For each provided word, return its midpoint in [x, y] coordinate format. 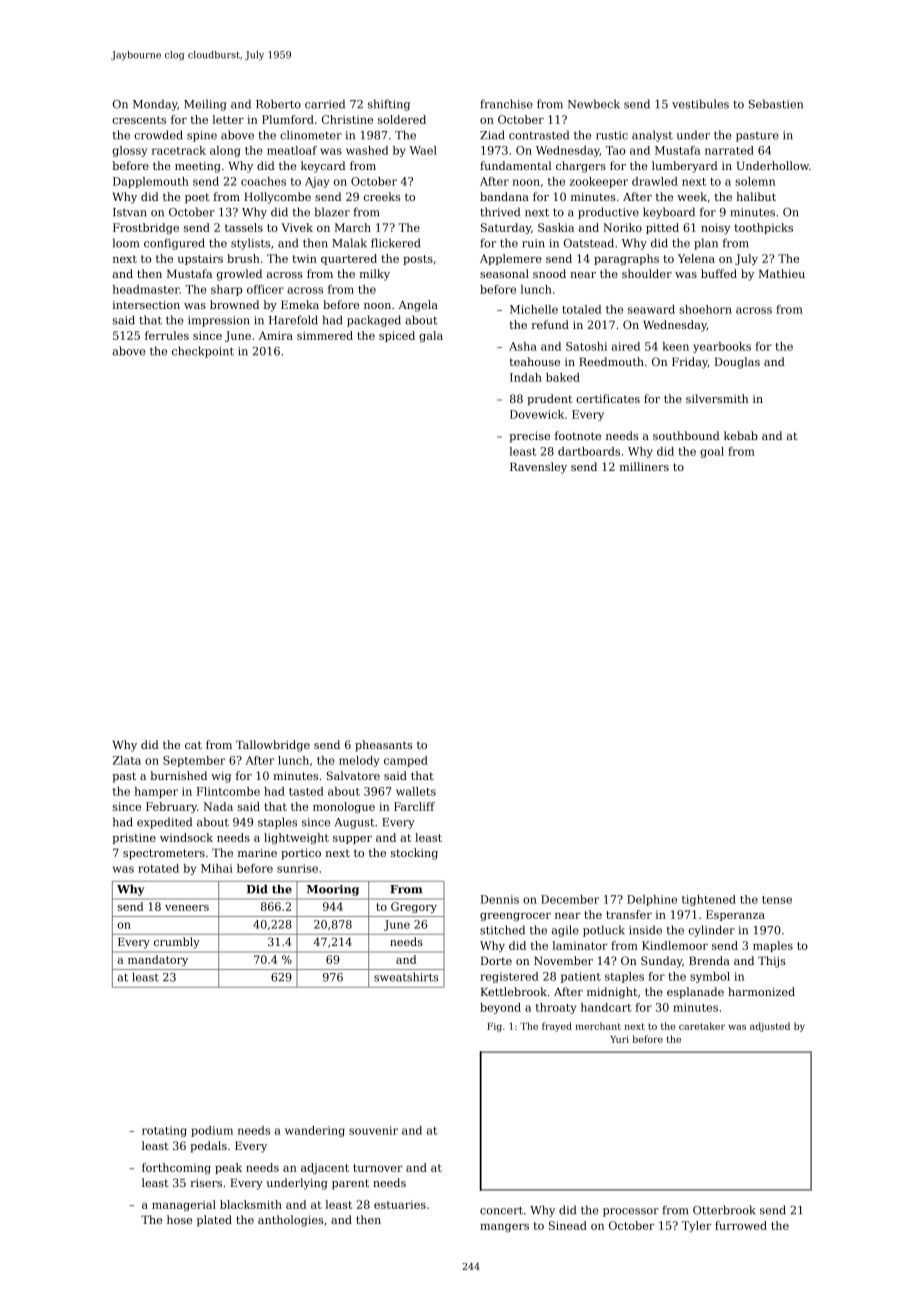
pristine [134, 838]
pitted [662, 228]
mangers [504, 1228]
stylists [250, 244]
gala [431, 336]
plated [214, 1221]
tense [777, 900]
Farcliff [414, 806]
